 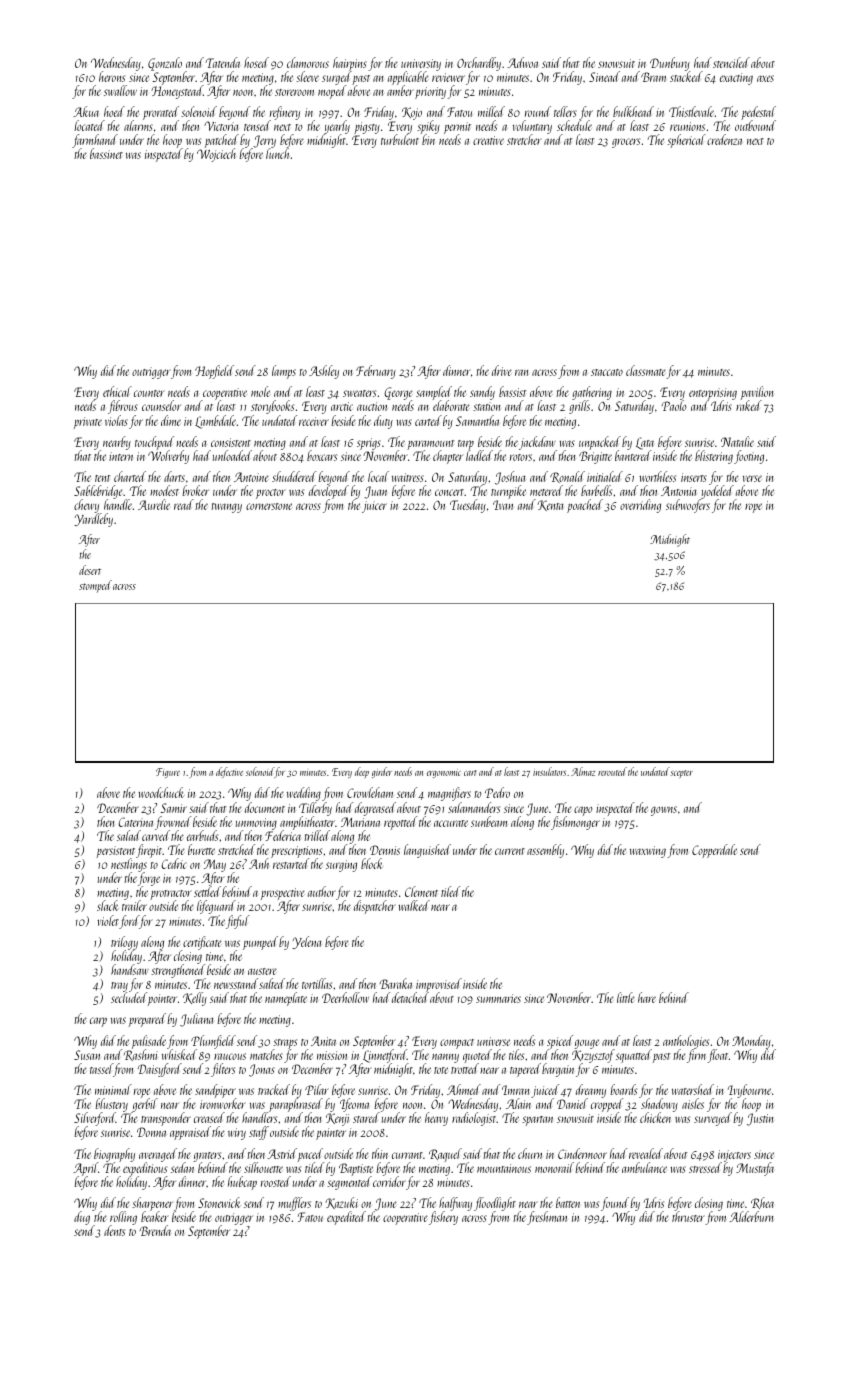 What do you see at coordinates (503, 505) in the document?
I see `Ivan` at bounding box center [503, 505].
